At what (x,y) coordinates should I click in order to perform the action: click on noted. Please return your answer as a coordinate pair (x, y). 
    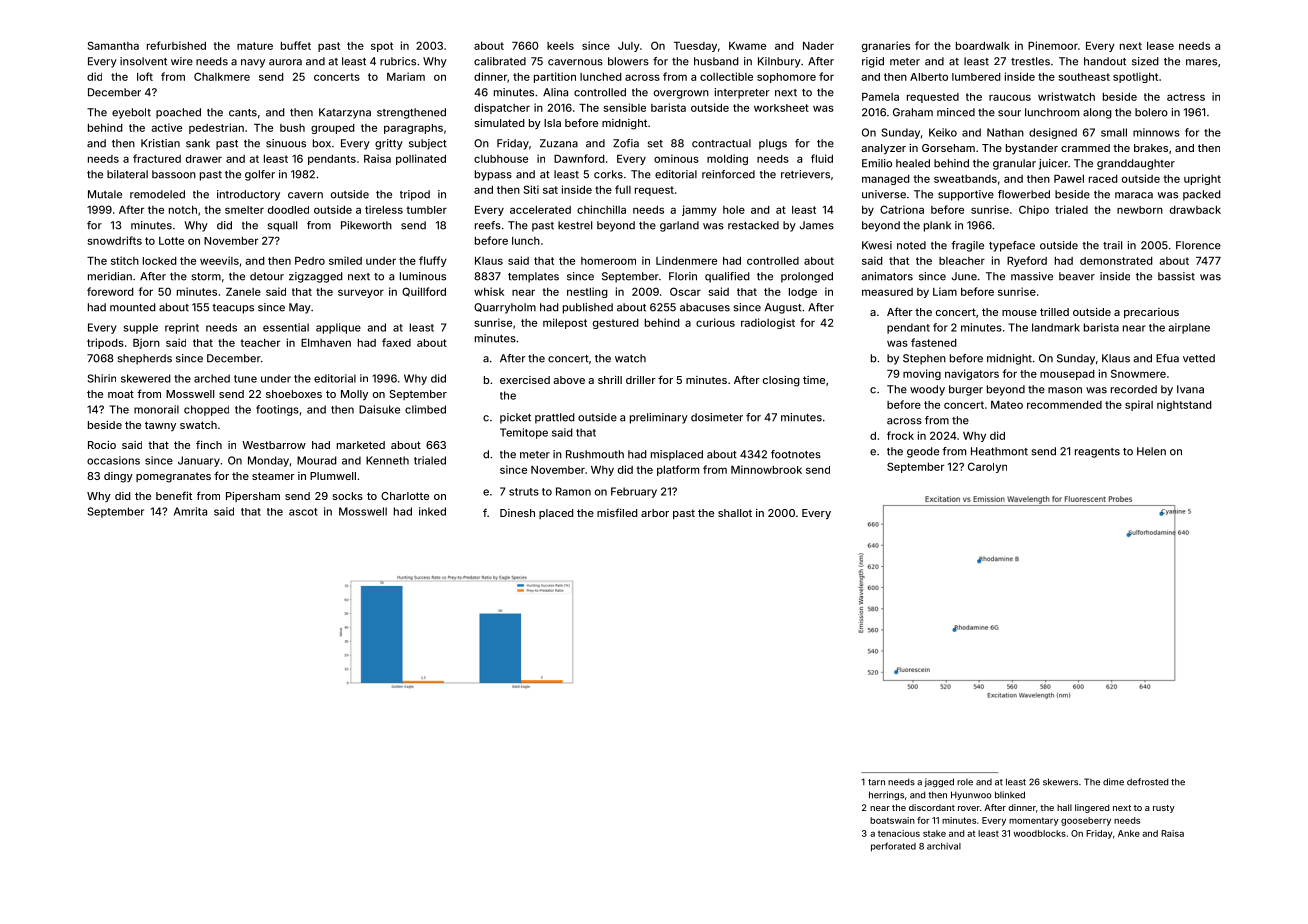
    Looking at the image, I should click on (911, 245).
